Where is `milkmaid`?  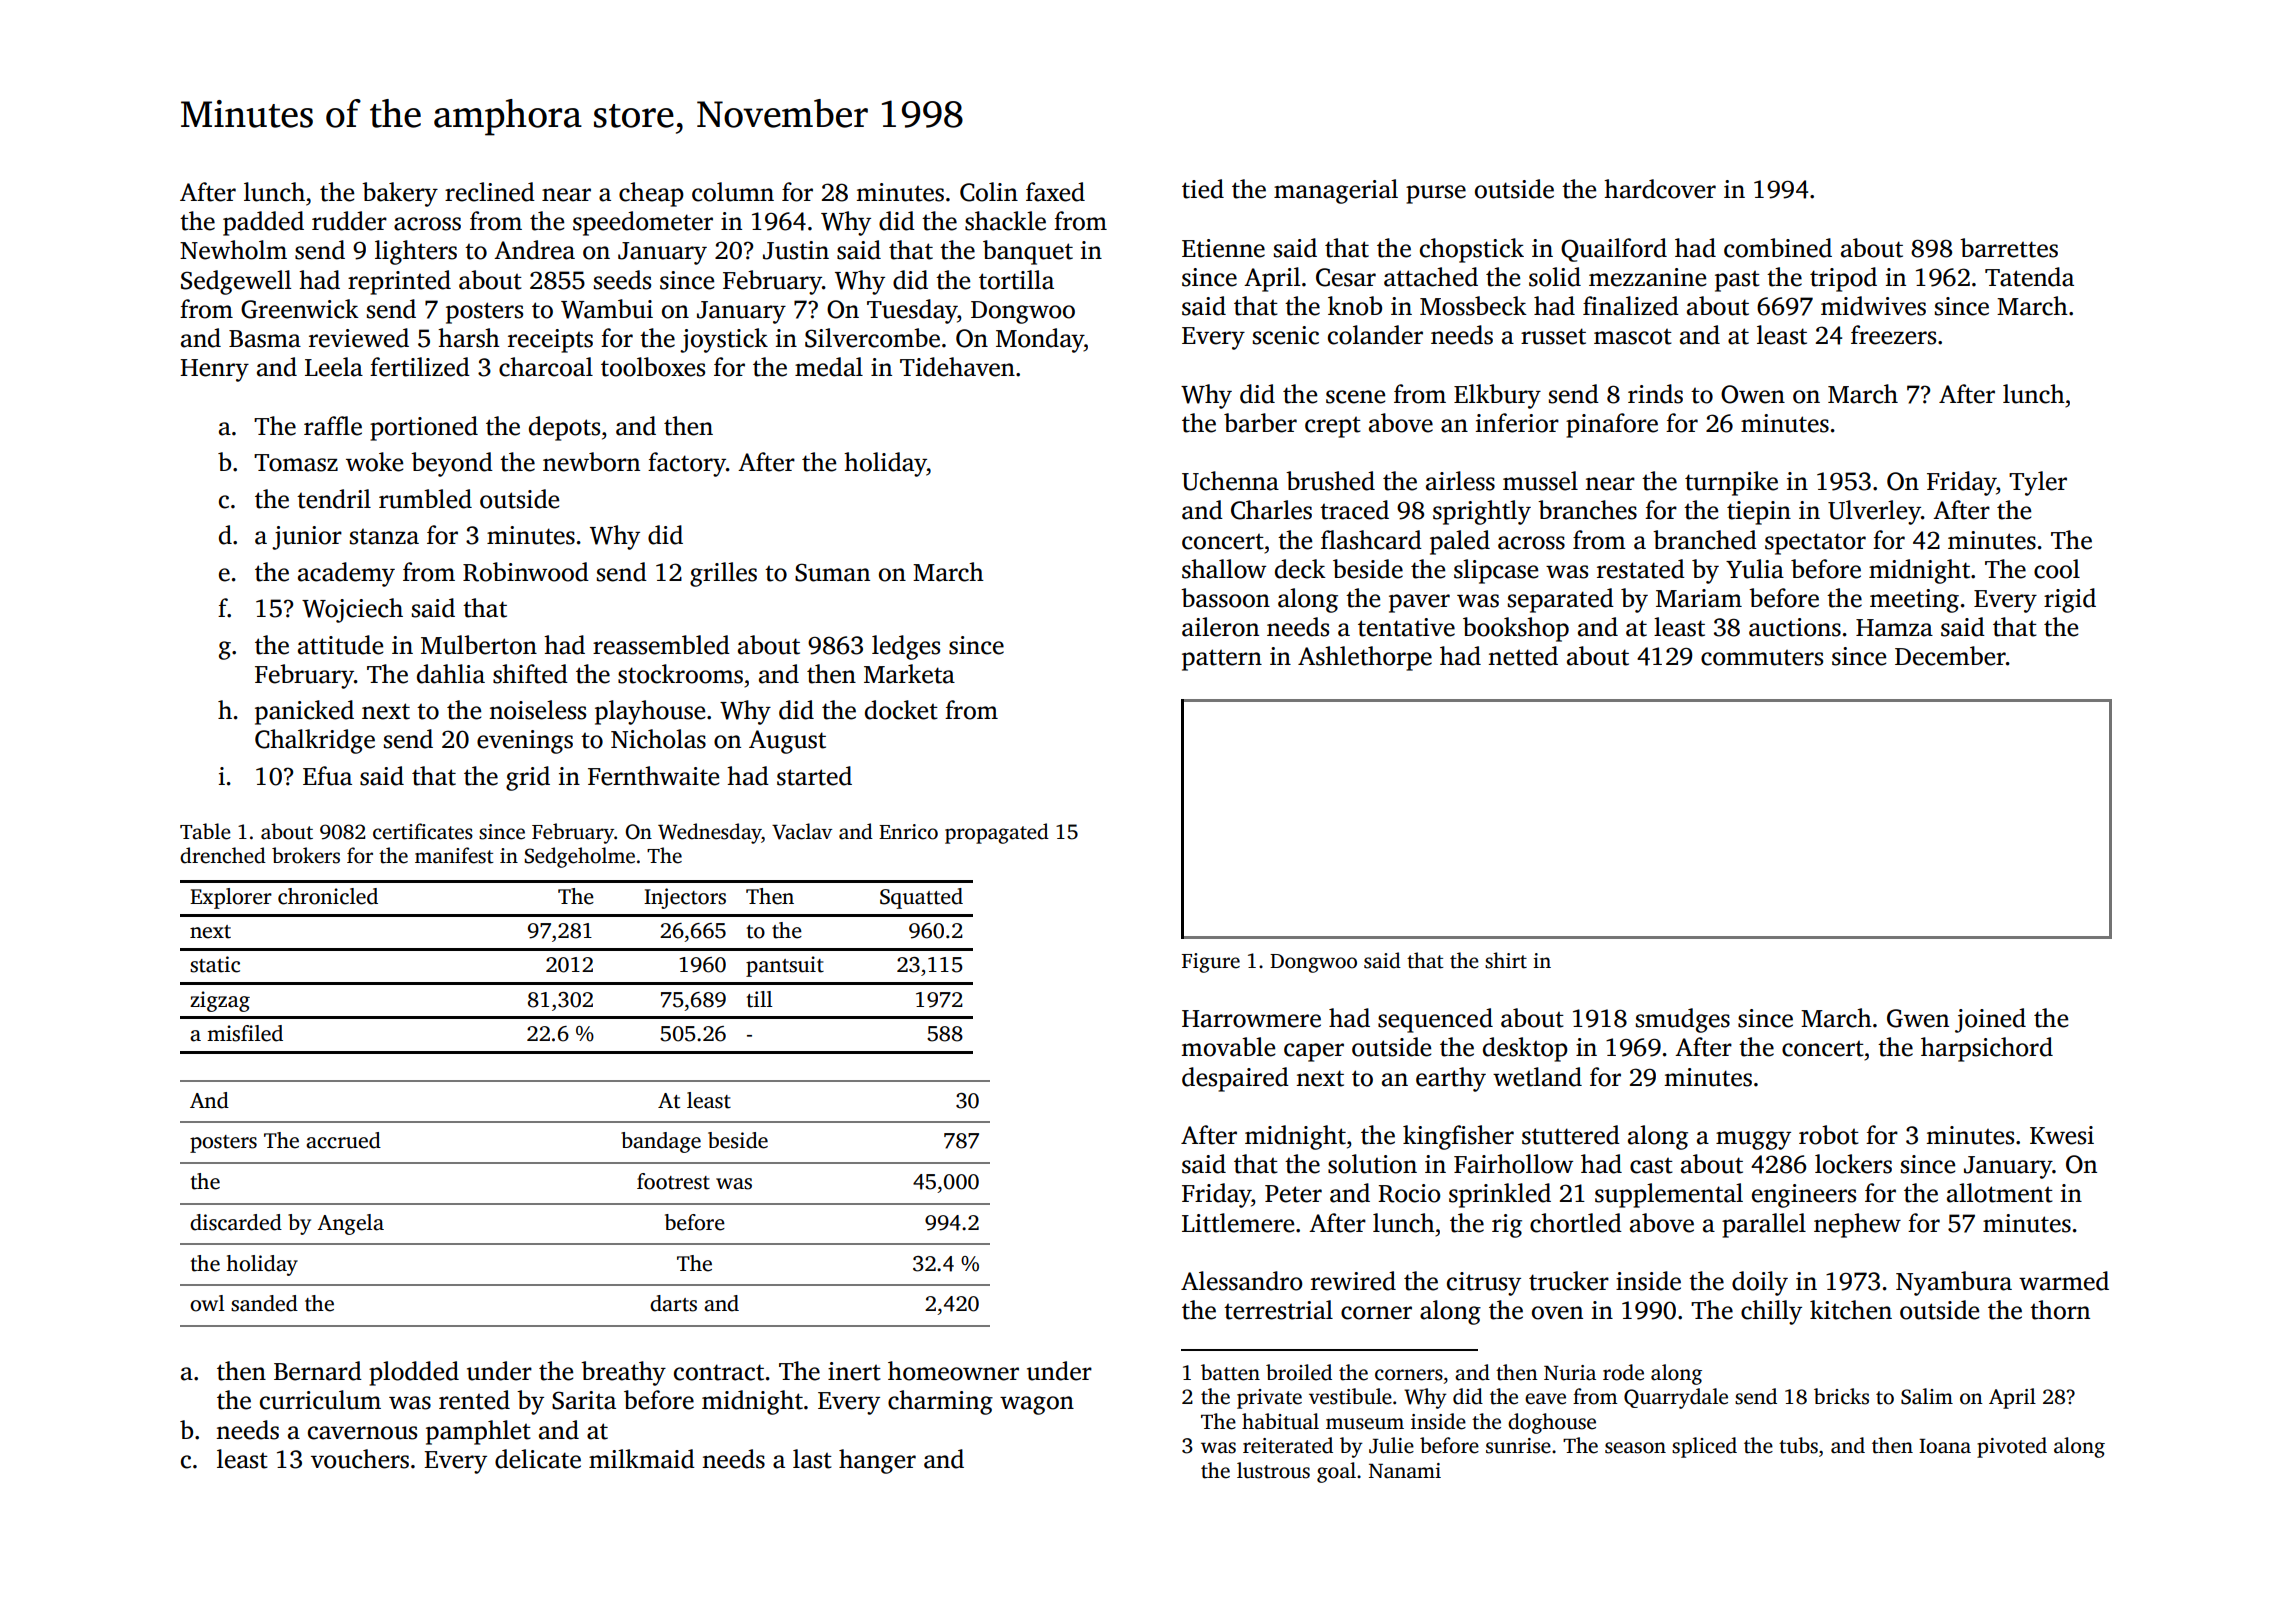
milkmaid is located at coordinates (642, 1459).
